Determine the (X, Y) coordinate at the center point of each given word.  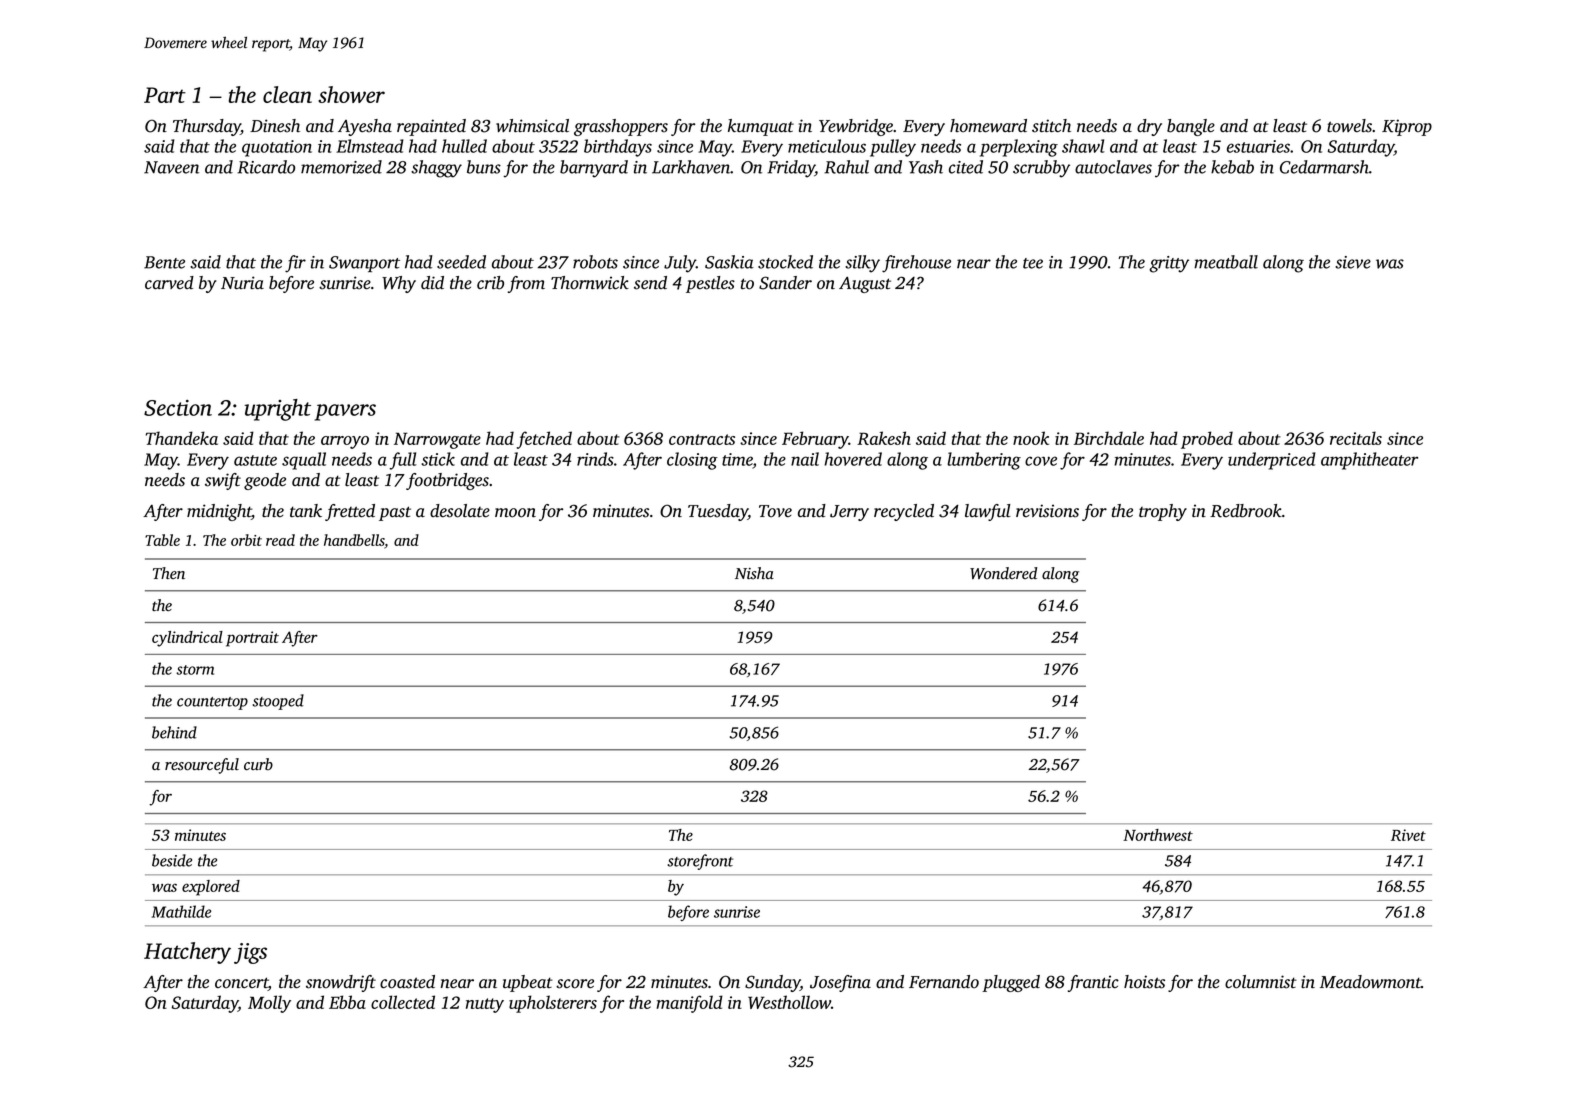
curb (258, 764)
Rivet (1408, 835)
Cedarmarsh (1324, 167)
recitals (1356, 438)
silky (862, 264)
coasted (407, 982)
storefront (700, 862)
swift (223, 481)
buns (484, 167)
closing (692, 461)
